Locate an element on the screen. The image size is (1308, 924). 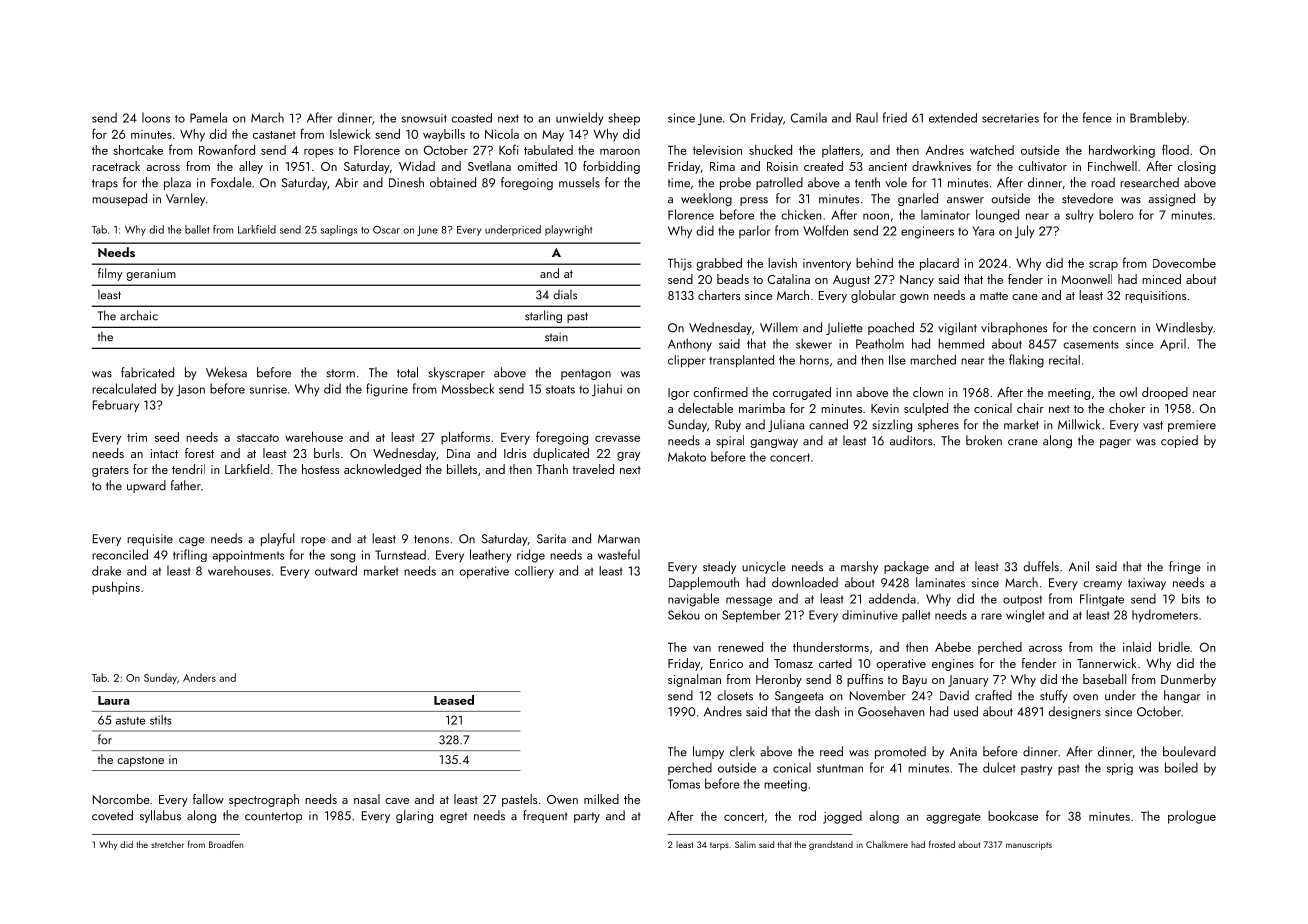
stevedore is located at coordinates (1087, 198).
